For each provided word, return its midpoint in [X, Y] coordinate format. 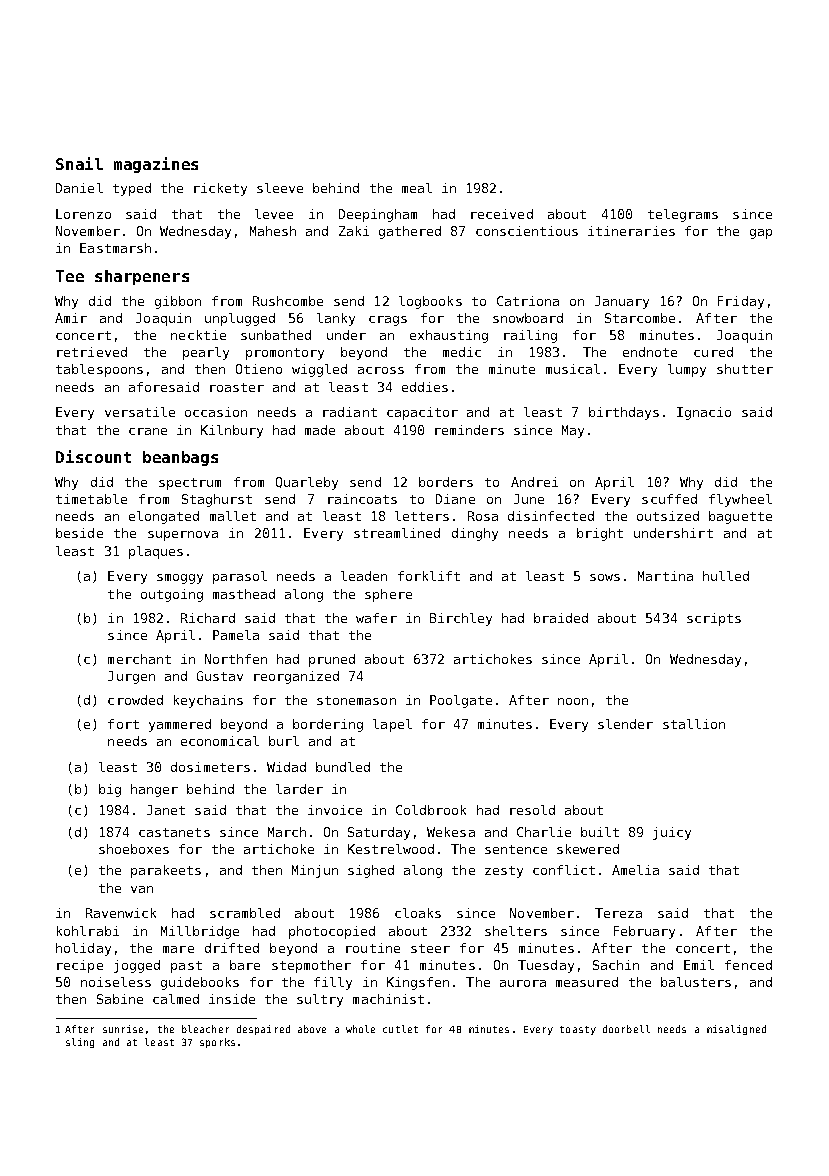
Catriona [528, 301]
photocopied [332, 932]
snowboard [528, 318]
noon [573, 701]
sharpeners [142, 277]
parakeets [166, 871]
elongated [164, 517]
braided [561, 618]
